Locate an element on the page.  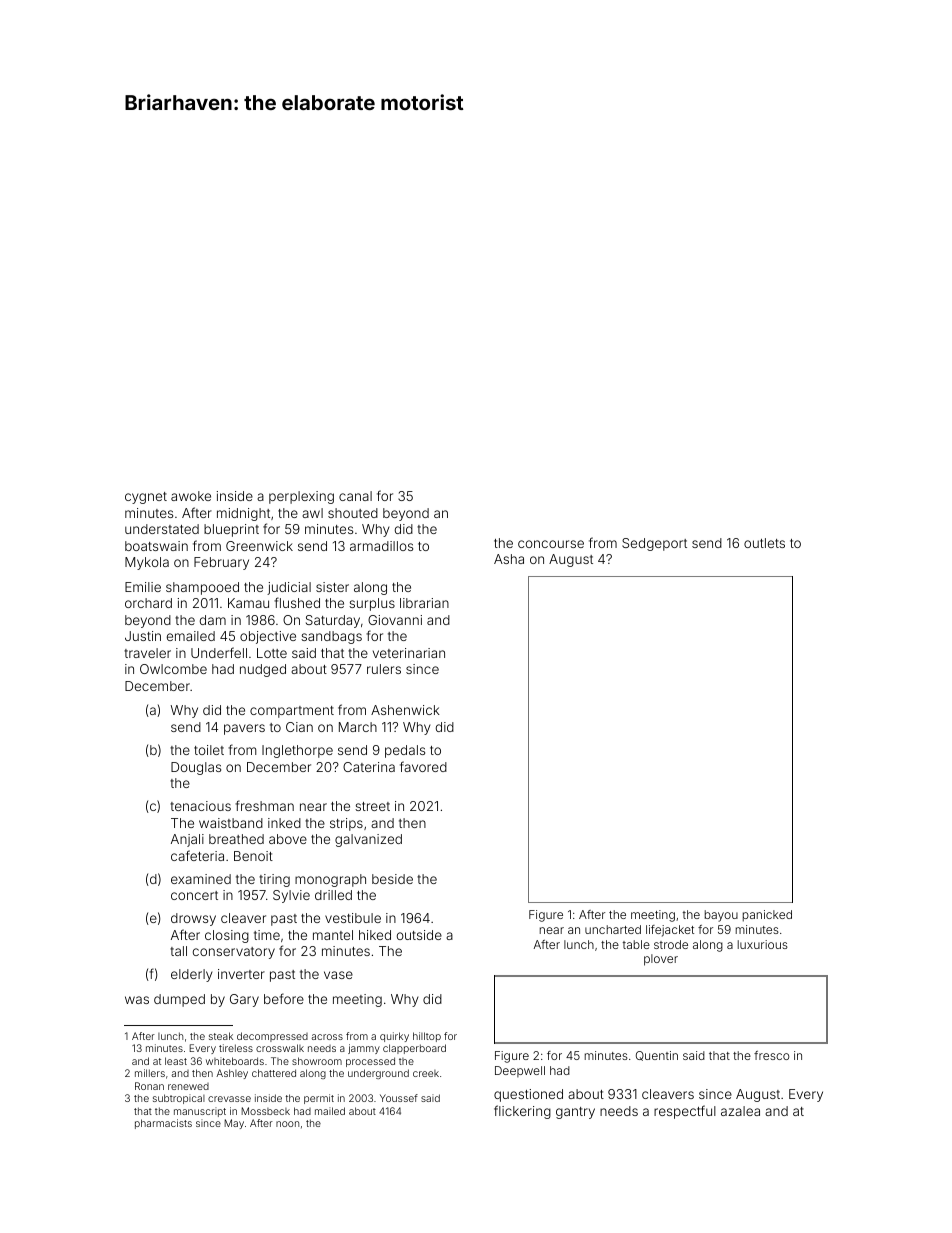
veterinarian is located at coordinates (409, 653).
